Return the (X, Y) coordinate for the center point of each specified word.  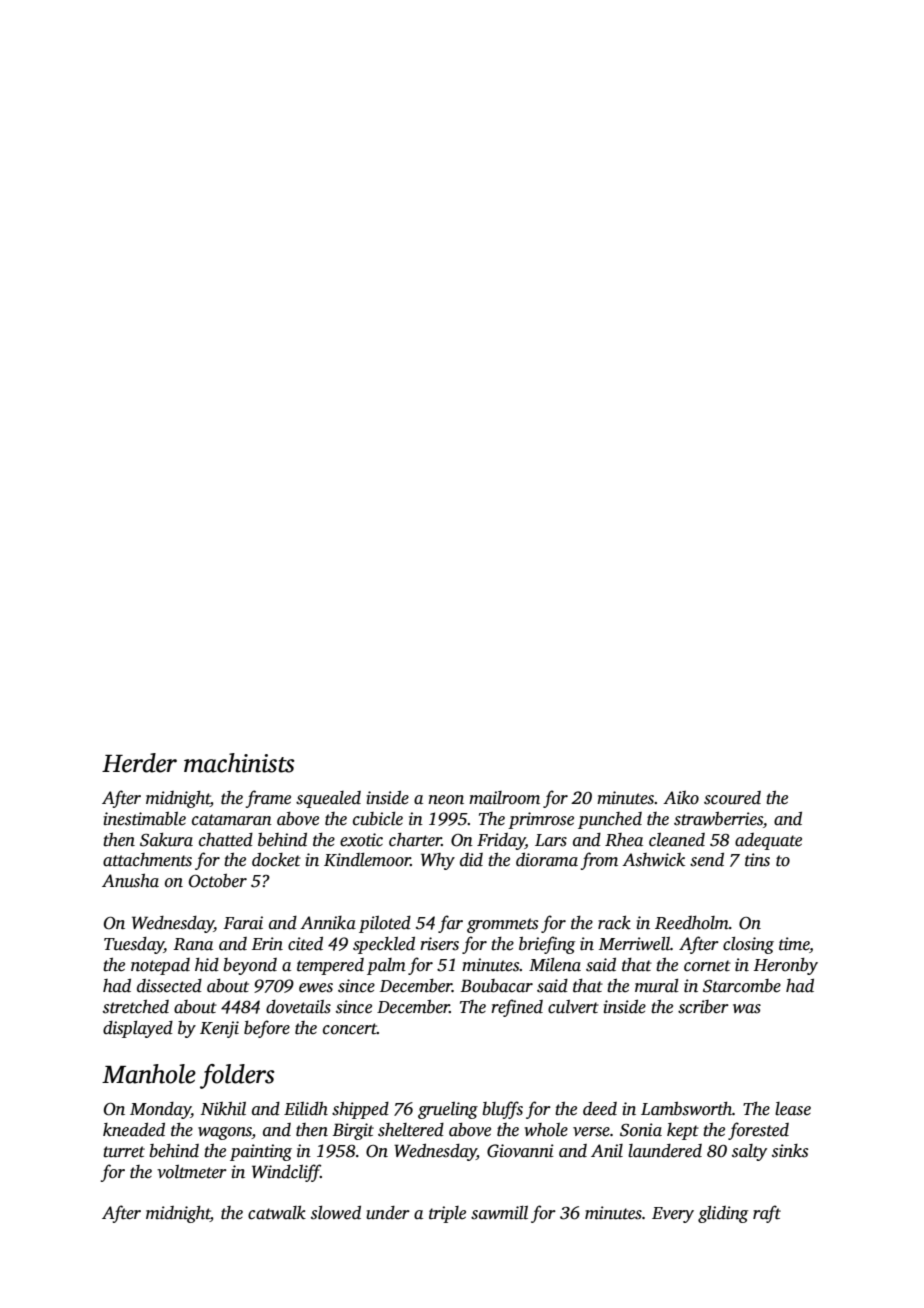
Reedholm (692, 923)
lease (793, 1109)
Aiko (681, 798)
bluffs (502, 1110)
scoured (732, 798)
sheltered (411, 1130)
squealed (328, 799)
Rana (193, 944)
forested (758, 1131)
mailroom (504, 798)
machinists (239, 763)
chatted (226, 840)
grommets (502, 925)
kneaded (134, 1130)
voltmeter (192, 1172)
